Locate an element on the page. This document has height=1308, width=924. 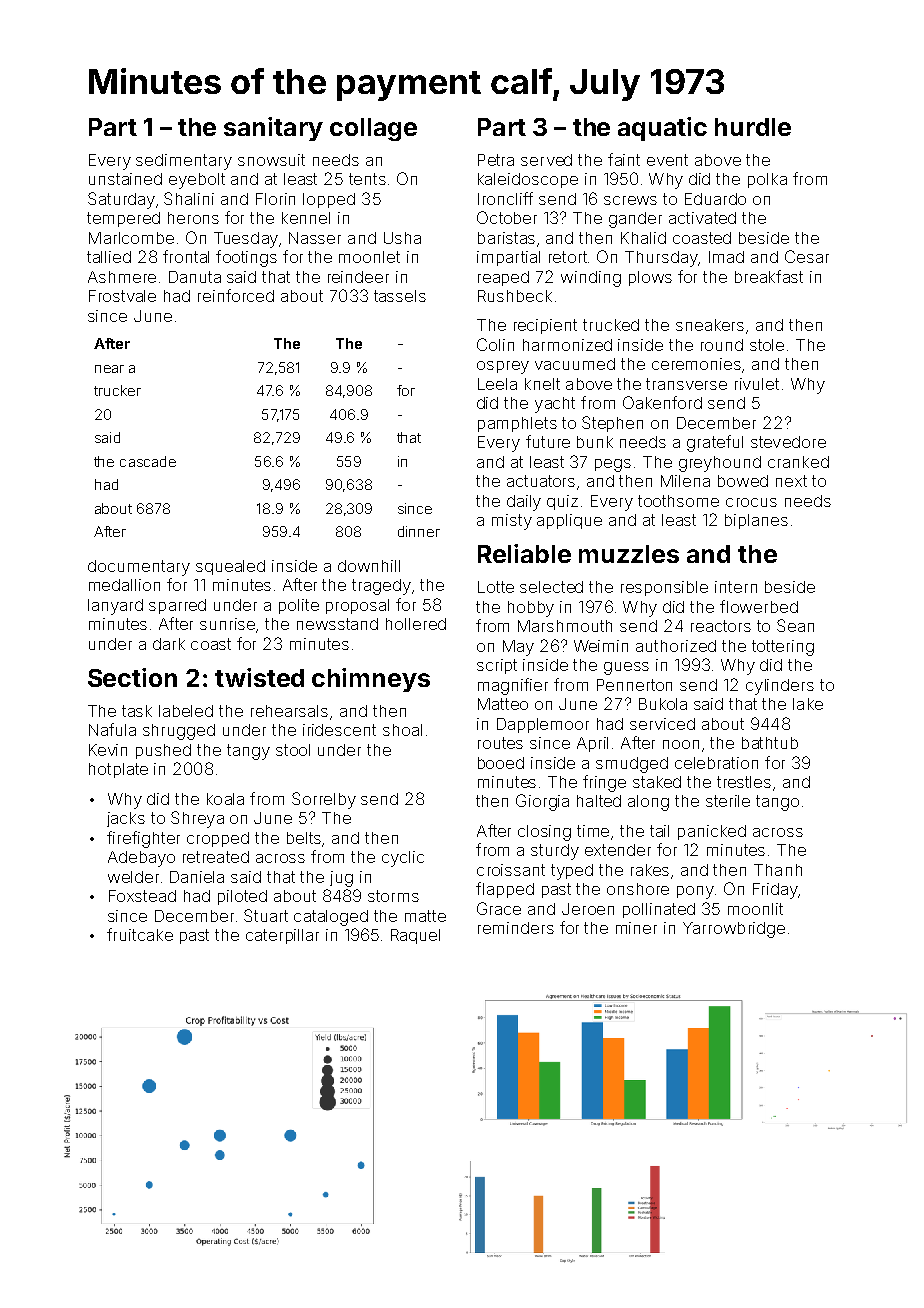
faint is located at coordinates (624, 159).
